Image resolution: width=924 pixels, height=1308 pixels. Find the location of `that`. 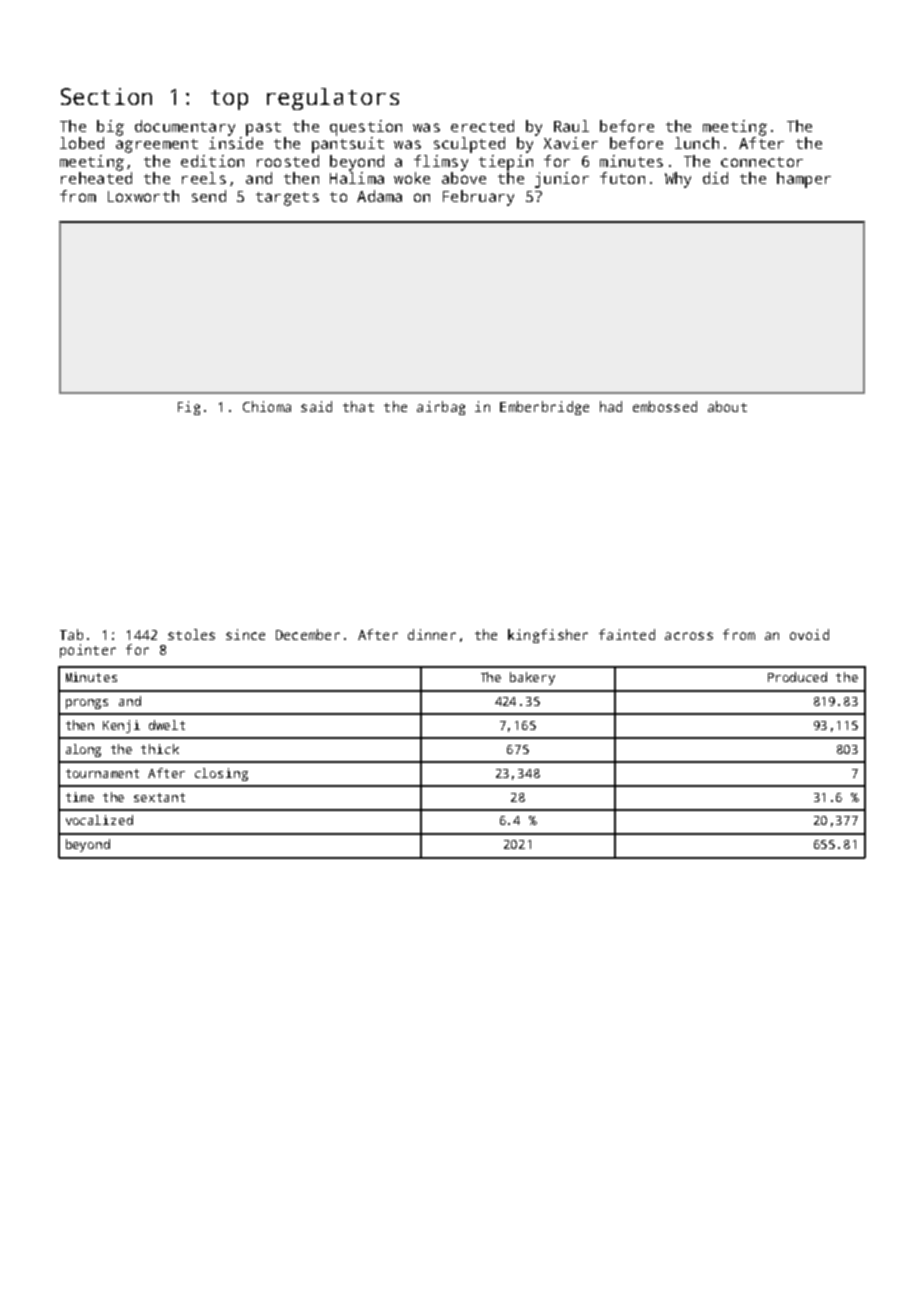

that is located at coordinates (358, 406).
